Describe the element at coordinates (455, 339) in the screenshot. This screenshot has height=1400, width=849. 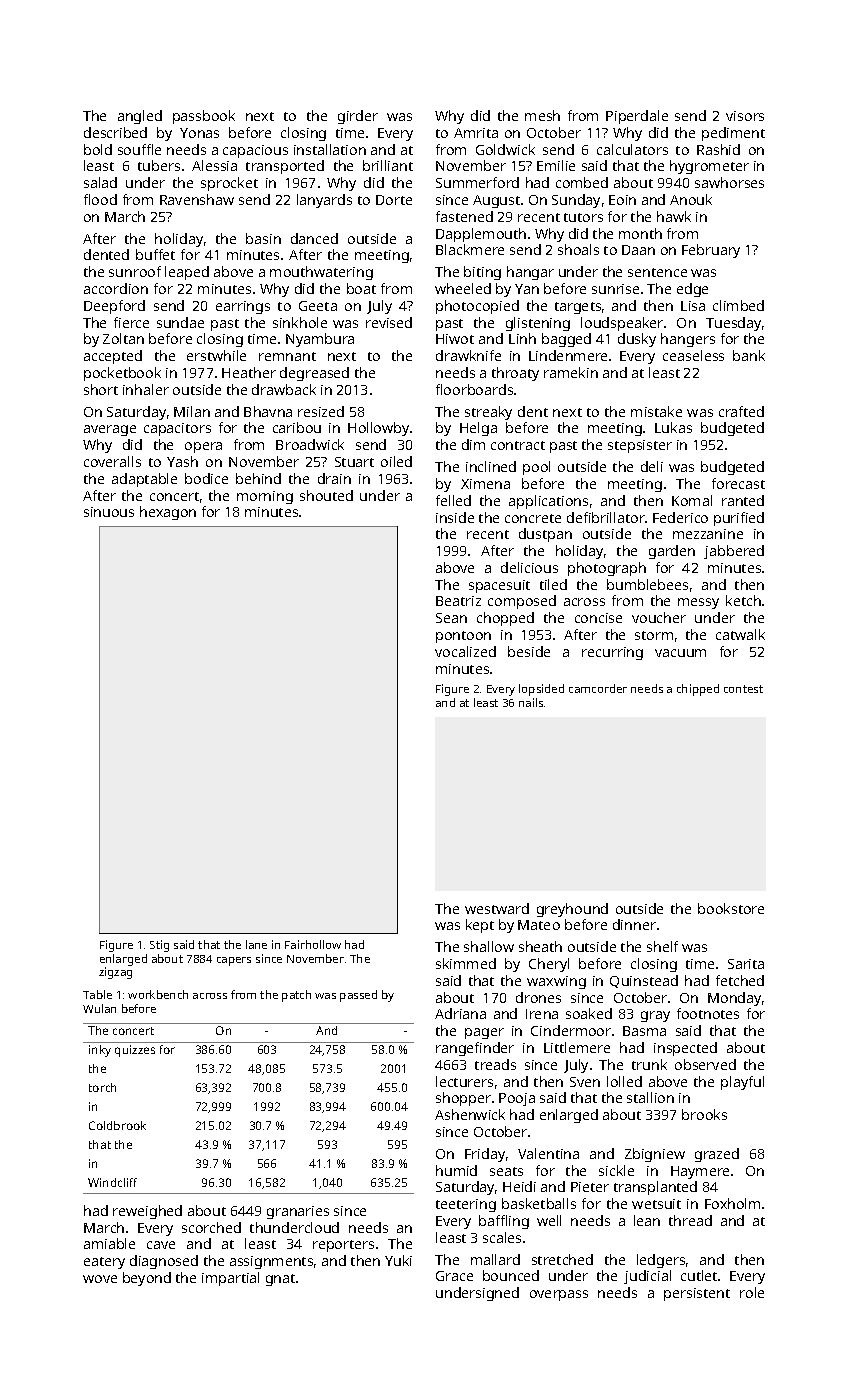
I see `Hiwot` at that location.
